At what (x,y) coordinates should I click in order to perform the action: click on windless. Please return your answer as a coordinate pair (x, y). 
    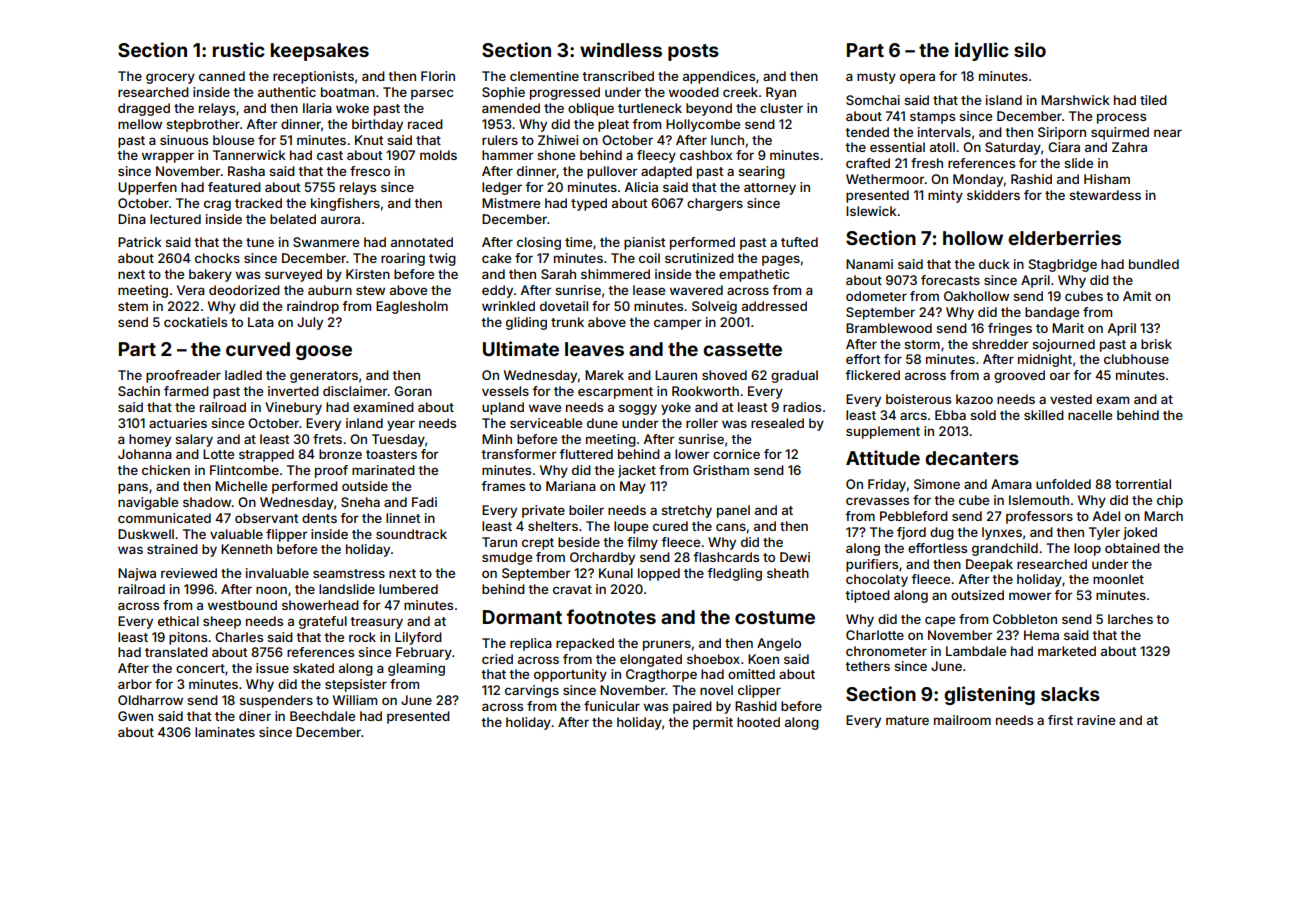
    Looking at the image, I should click on (621, 49).
